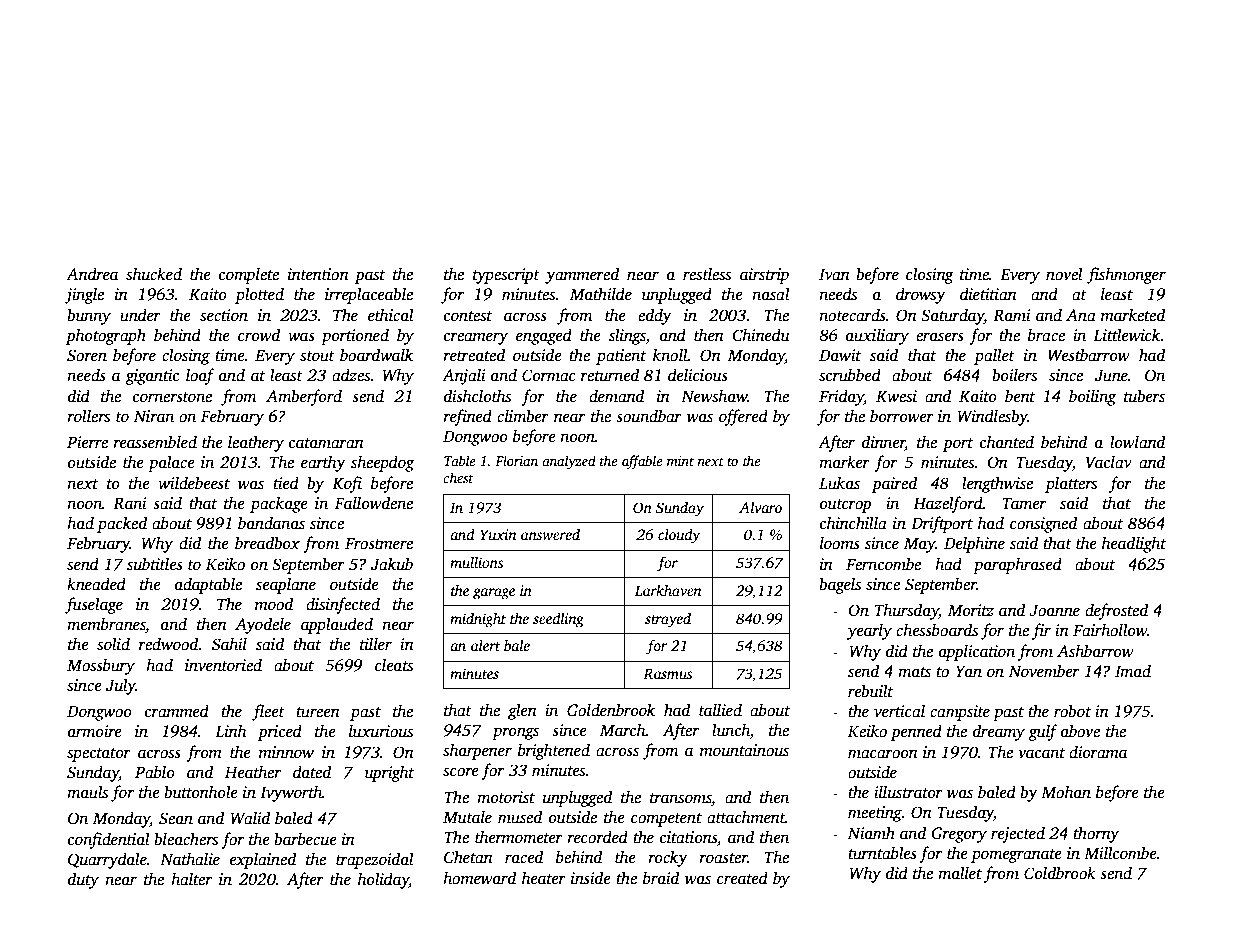 The height and width of the image is (952, 1233). Describe the element at coordinates (899, 711) in the image. I see `vertical` at that location.
